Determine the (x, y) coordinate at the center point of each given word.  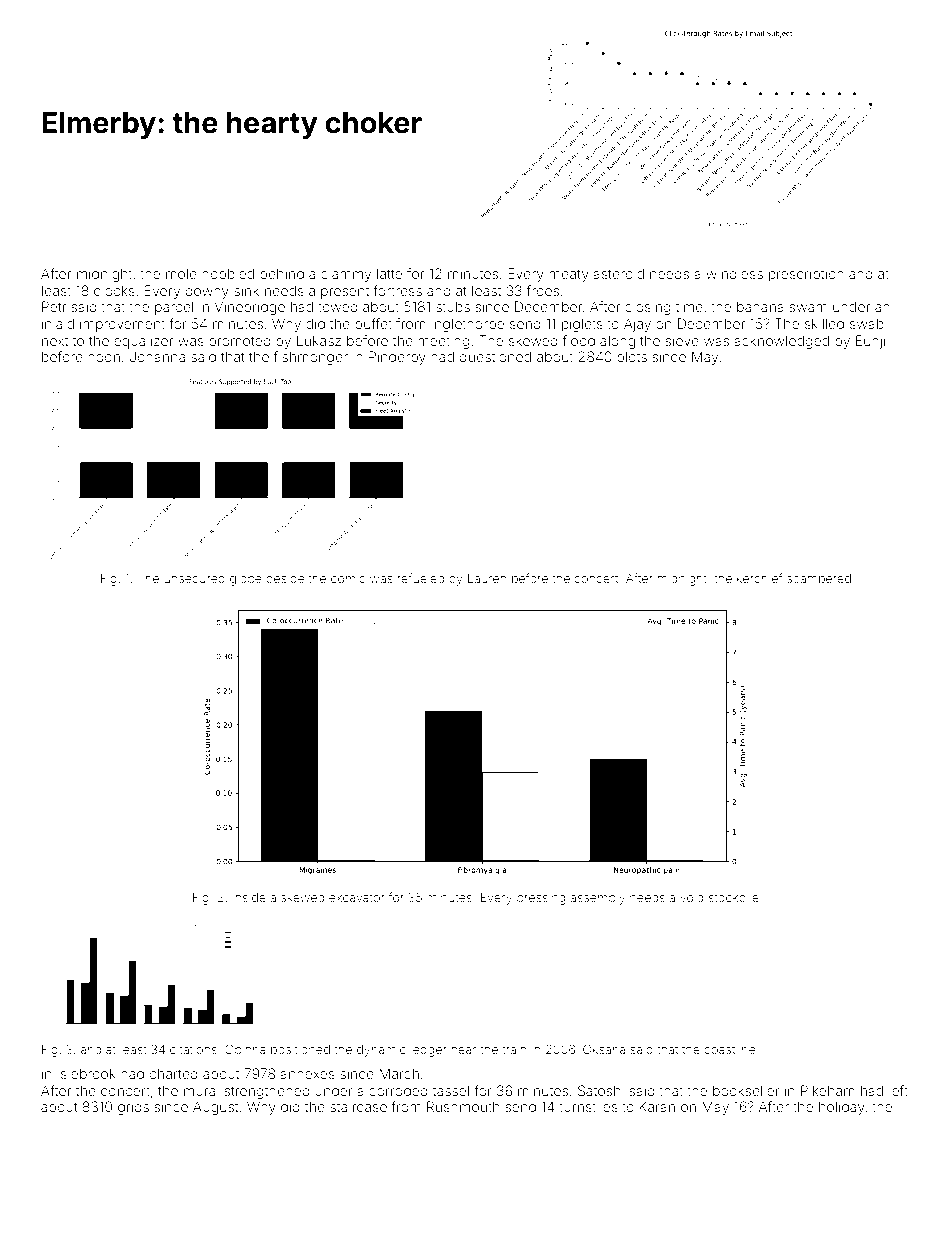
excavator (357, 898)
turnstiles (588, 1107)
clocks (114, 290)
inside (249, 897)
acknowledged (781, 342)
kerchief (760, 578)
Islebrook (87, 1073)
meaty (569, 275)
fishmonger (311, 358)
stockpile (734, 898)
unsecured (194, 578)
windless (734, 274)
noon (104, 358)
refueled (420, 578)
